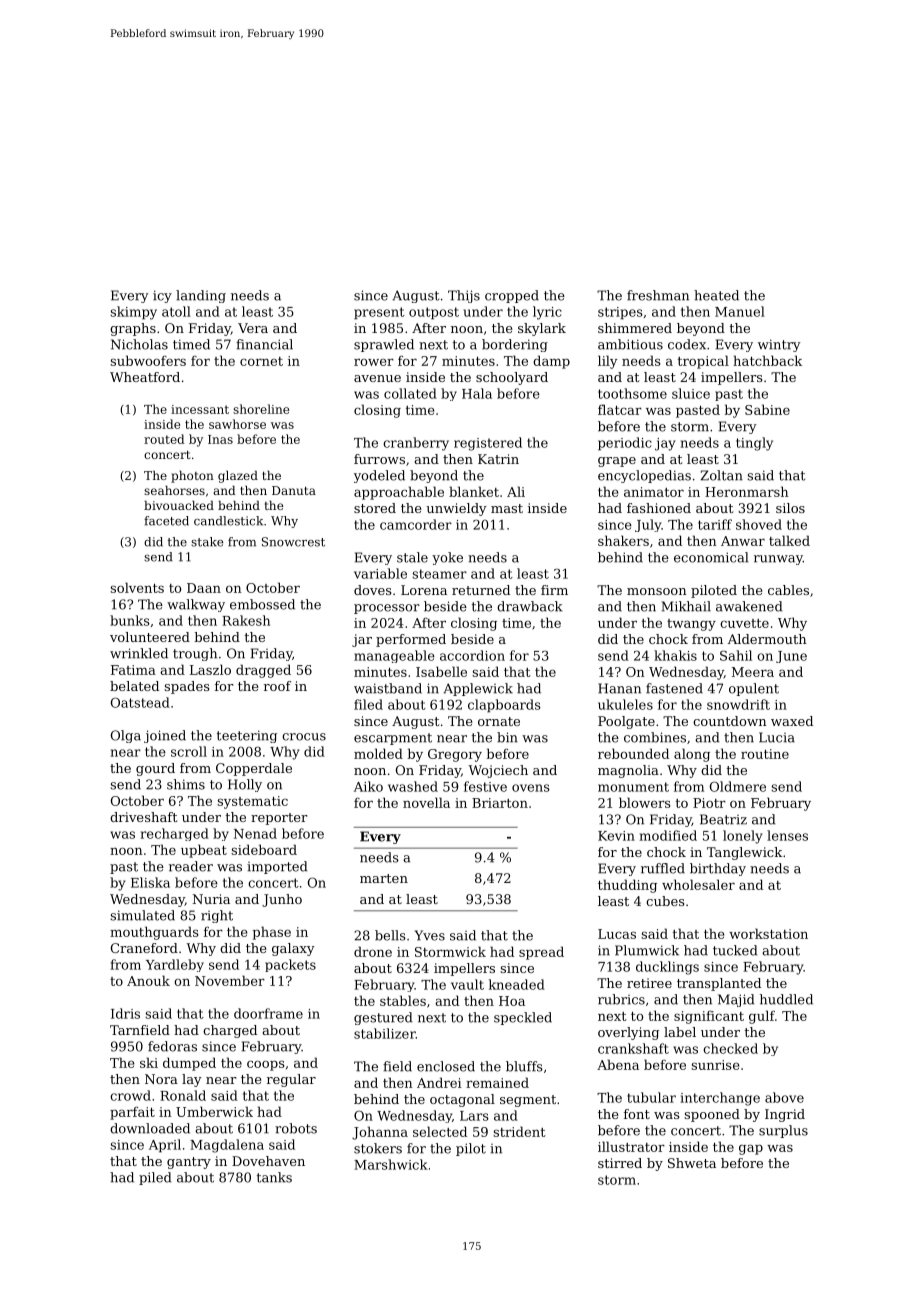 The width and height of the document is (924, 1308). I want to click on shoreline, so click(261, 409).
